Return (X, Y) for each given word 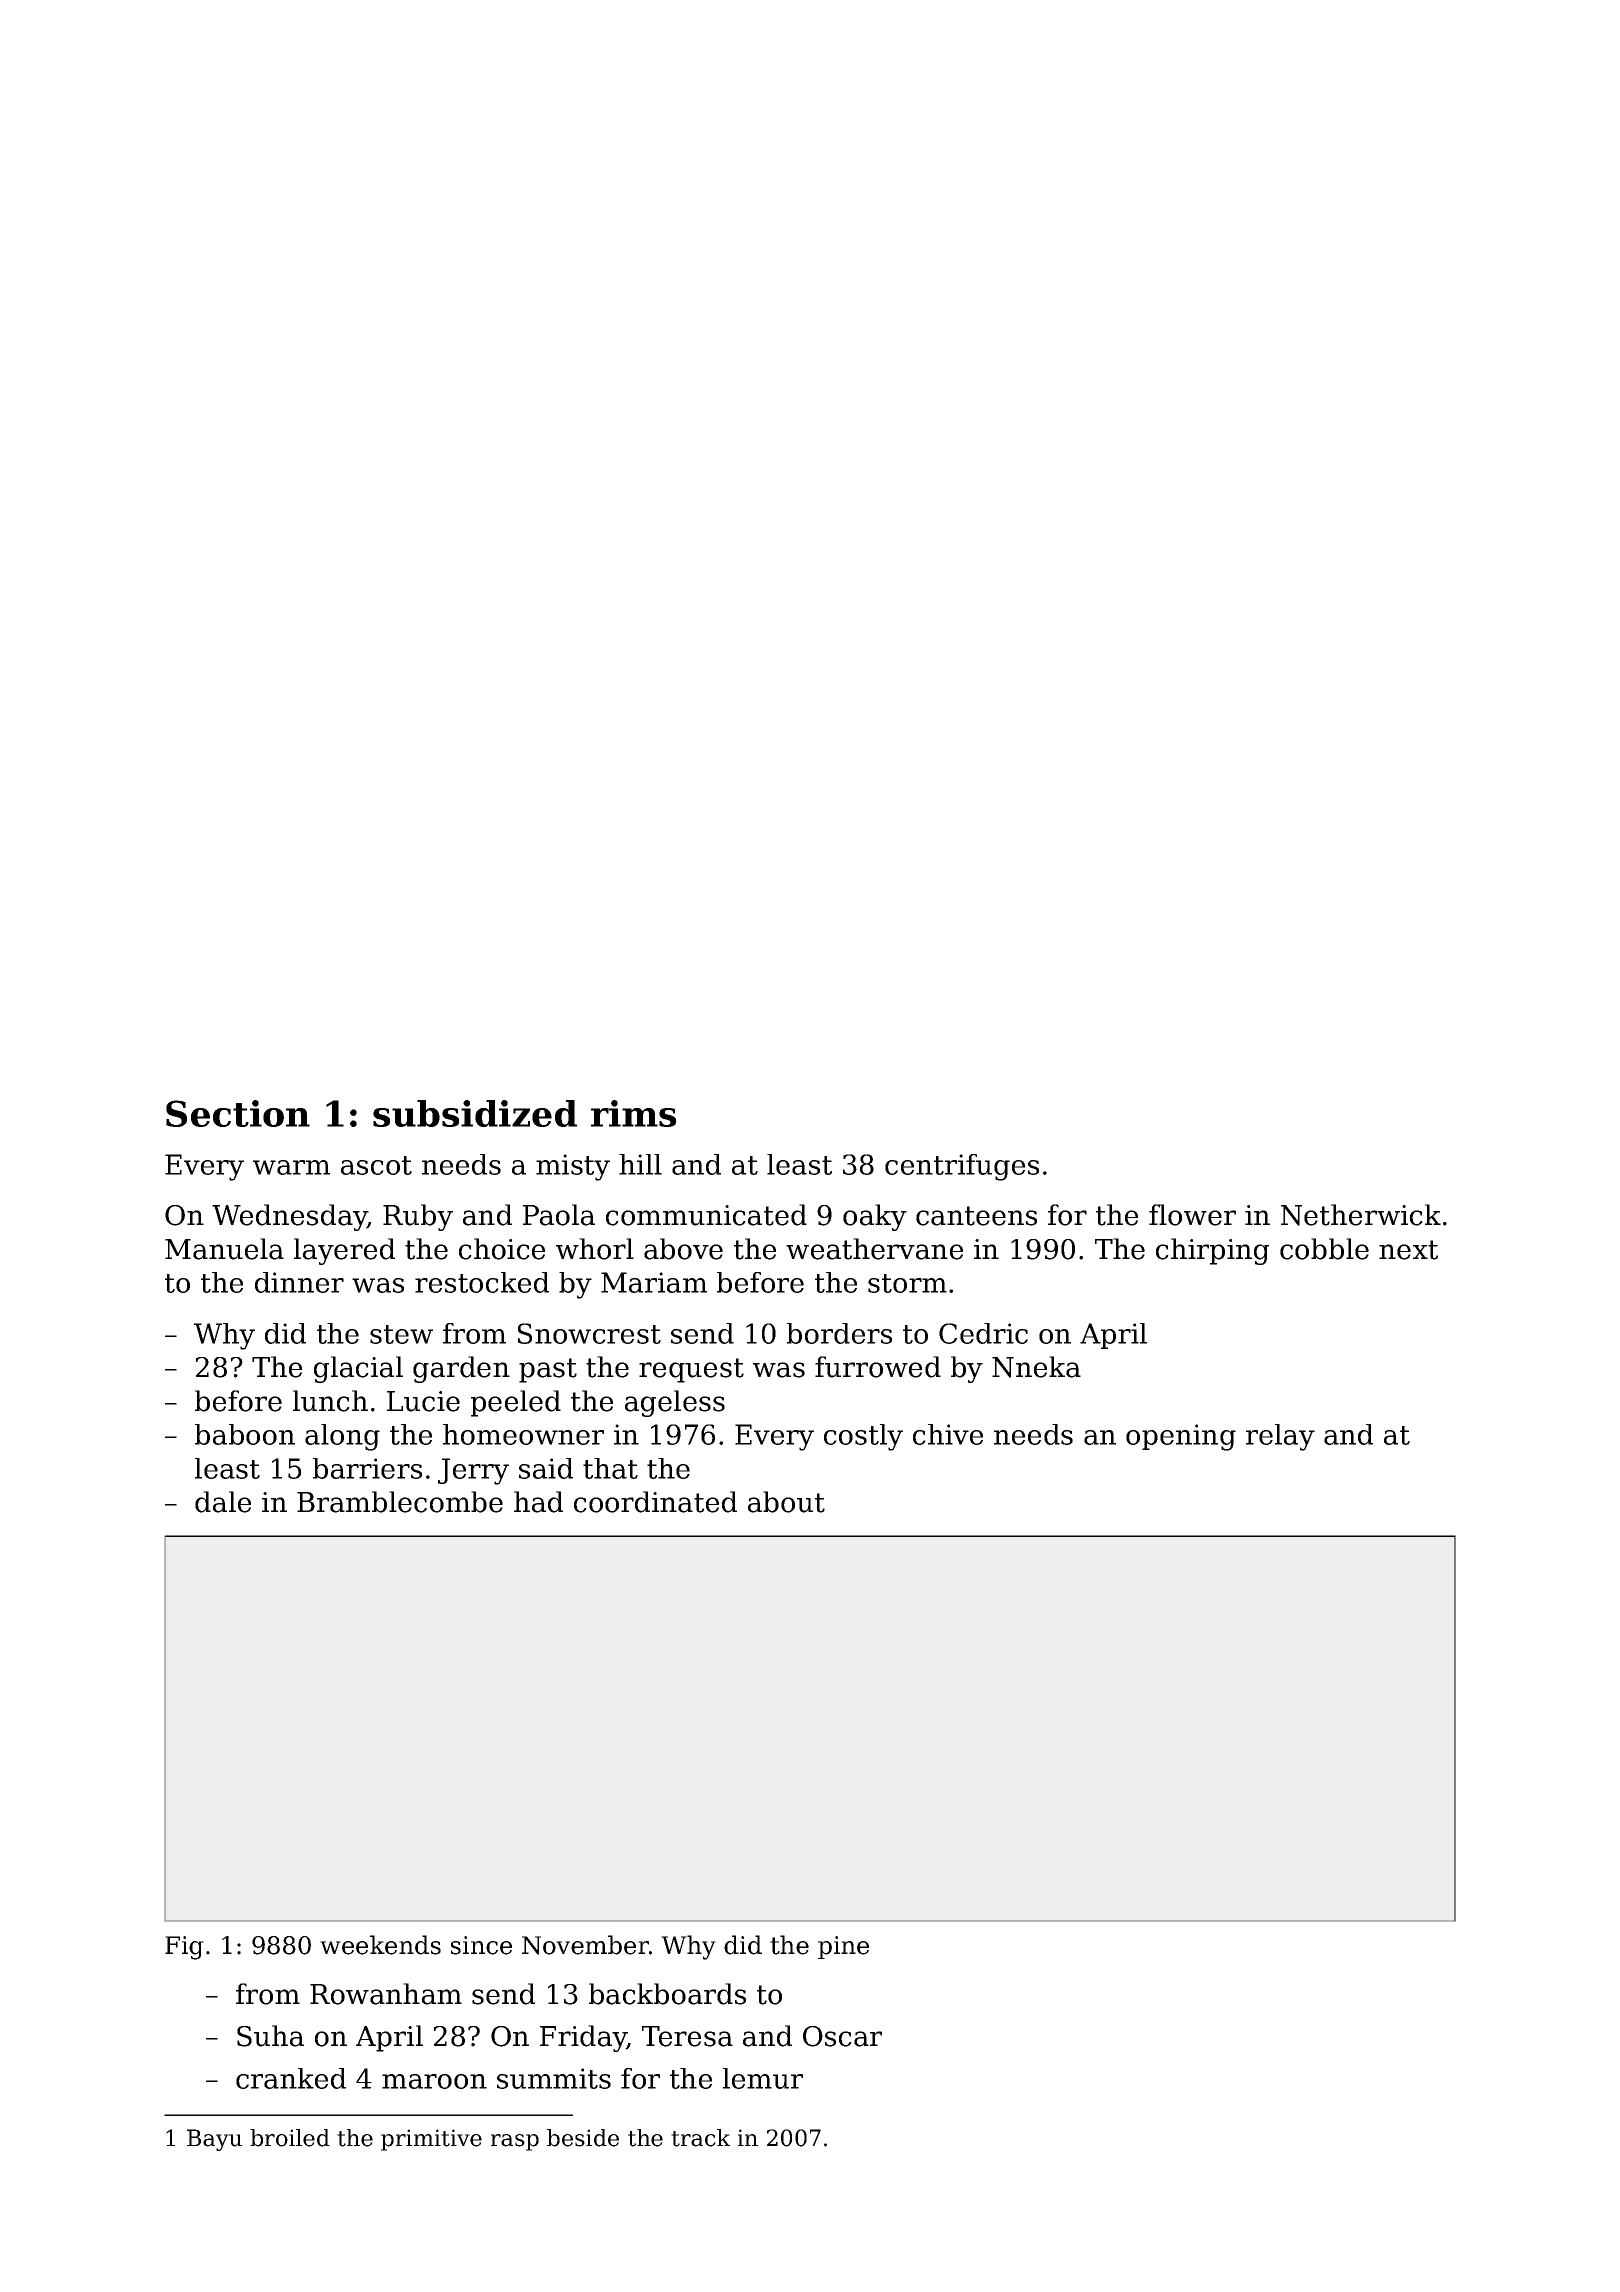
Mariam (654, 1282)
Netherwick (1361, 1215)
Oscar (842, 2036)
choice (502, 1249)
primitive (431, 2140)
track (700, 2138)
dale (223, 1502)
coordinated (655, 1502)
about (786, 1502)
